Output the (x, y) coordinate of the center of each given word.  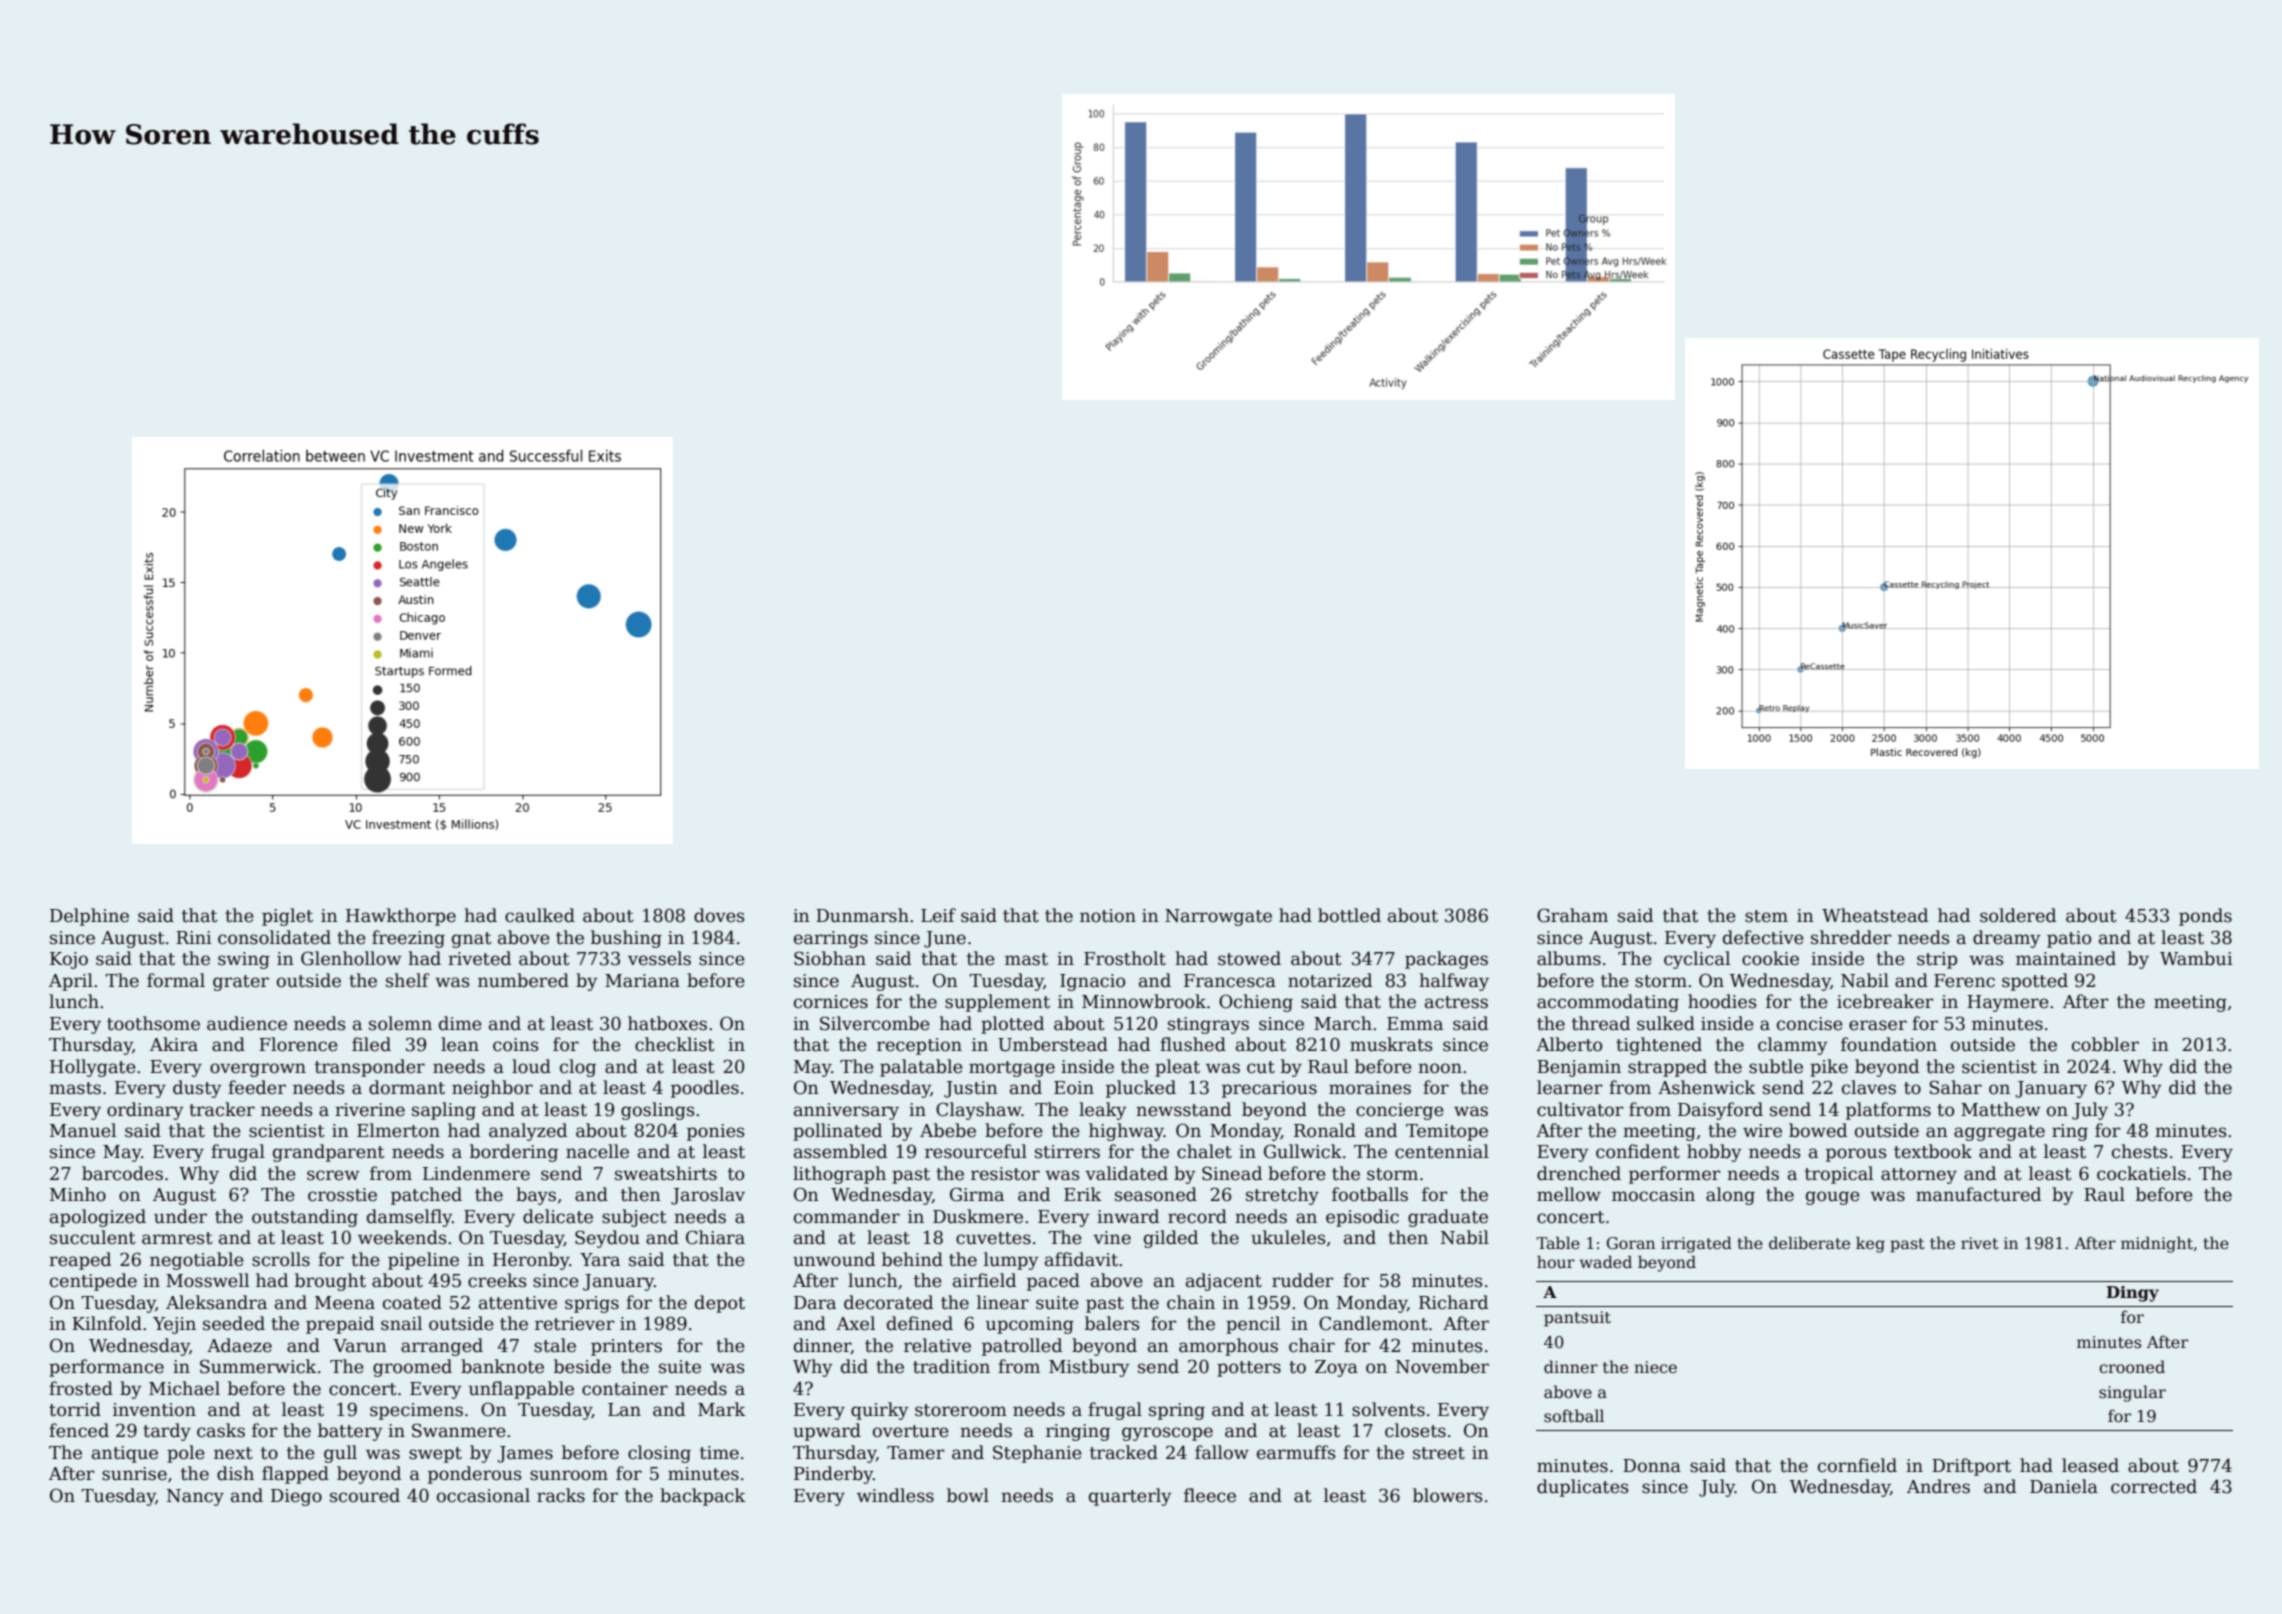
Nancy (195, 1497)
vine (1112, 1238)
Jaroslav (708, 1196)
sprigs (592, 1304)
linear (1003, 1302)
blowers (1448, 1495)
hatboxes (667, 1023)
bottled (1349, 915)
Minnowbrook (1144, 1001)
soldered (2018, 915)
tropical (1839, 1175)
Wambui (2196, 958)
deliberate (1809, 1242)
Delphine (89, 917)
